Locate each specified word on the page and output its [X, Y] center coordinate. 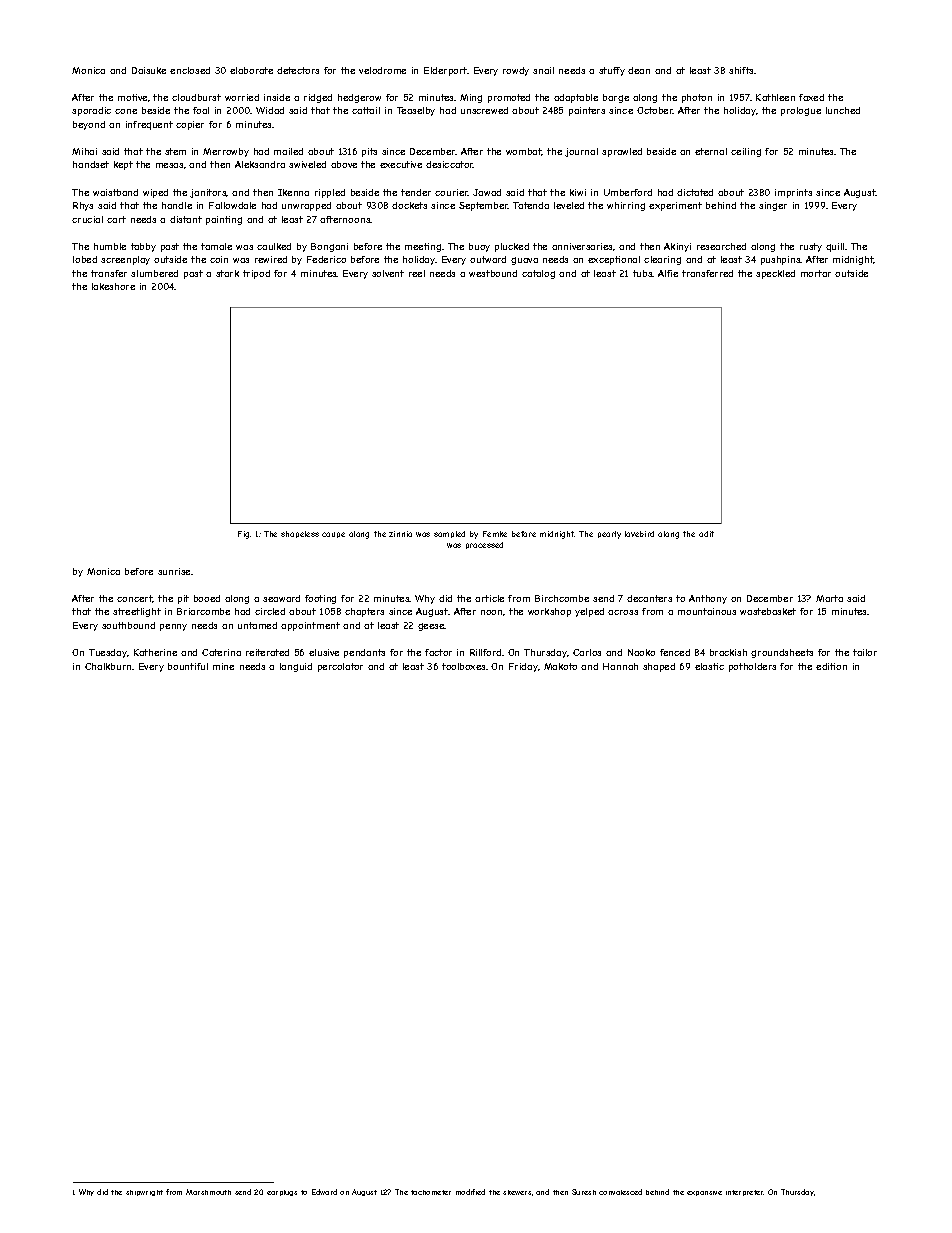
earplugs [282, 1193]
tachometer [431, 1192]
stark [227, 273]
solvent [388, 273]
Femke [495, 534]
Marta [829, 598]
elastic [709, 666]
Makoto [560, 666]
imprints [793, 193]
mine [223, 666]
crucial [87, 219]
